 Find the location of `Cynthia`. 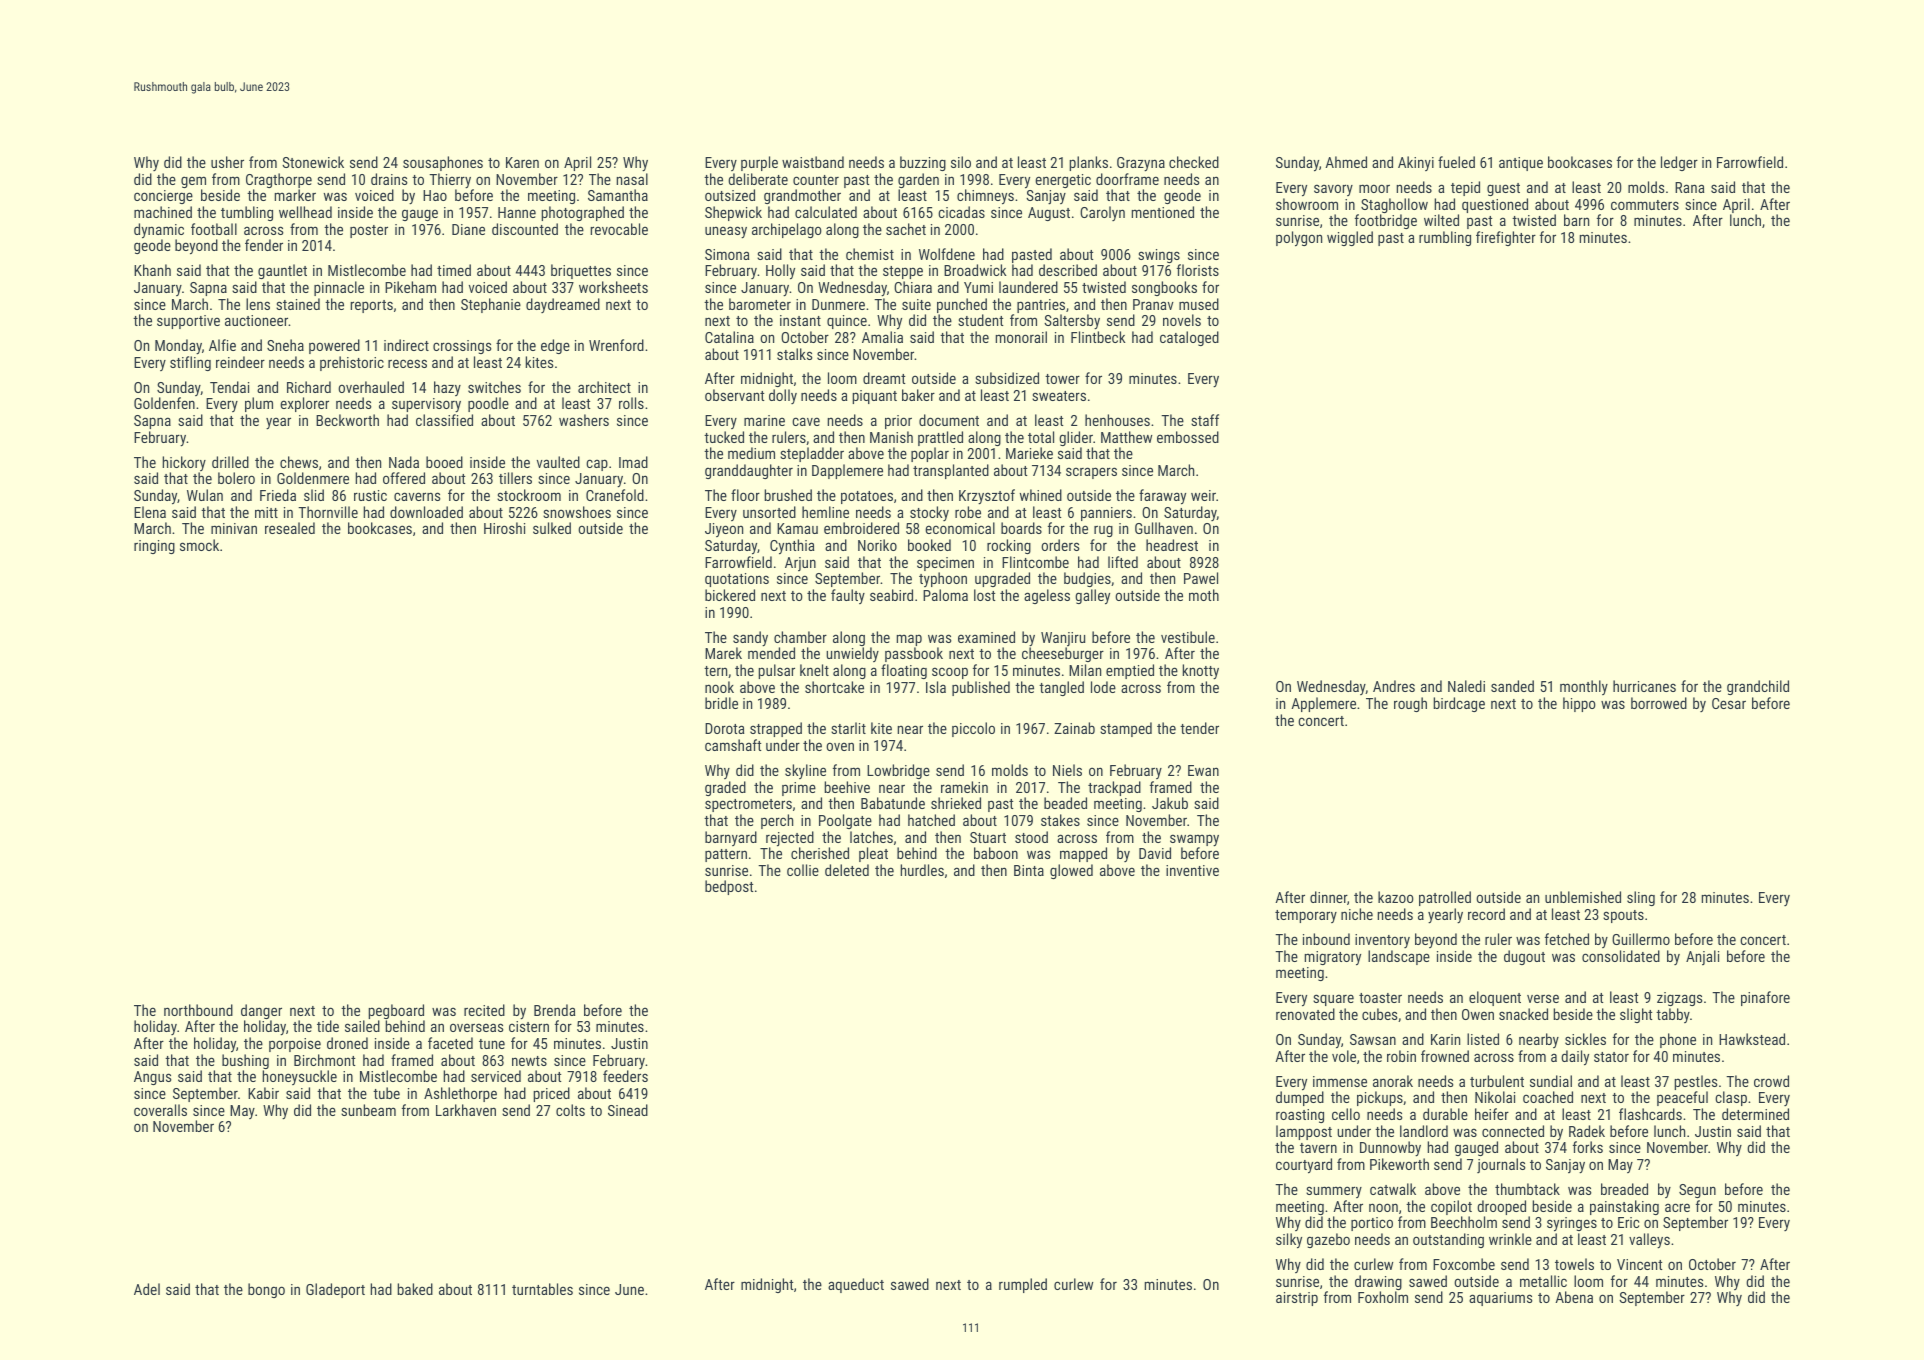

Cynthia is located at coordinates (792, 547).
